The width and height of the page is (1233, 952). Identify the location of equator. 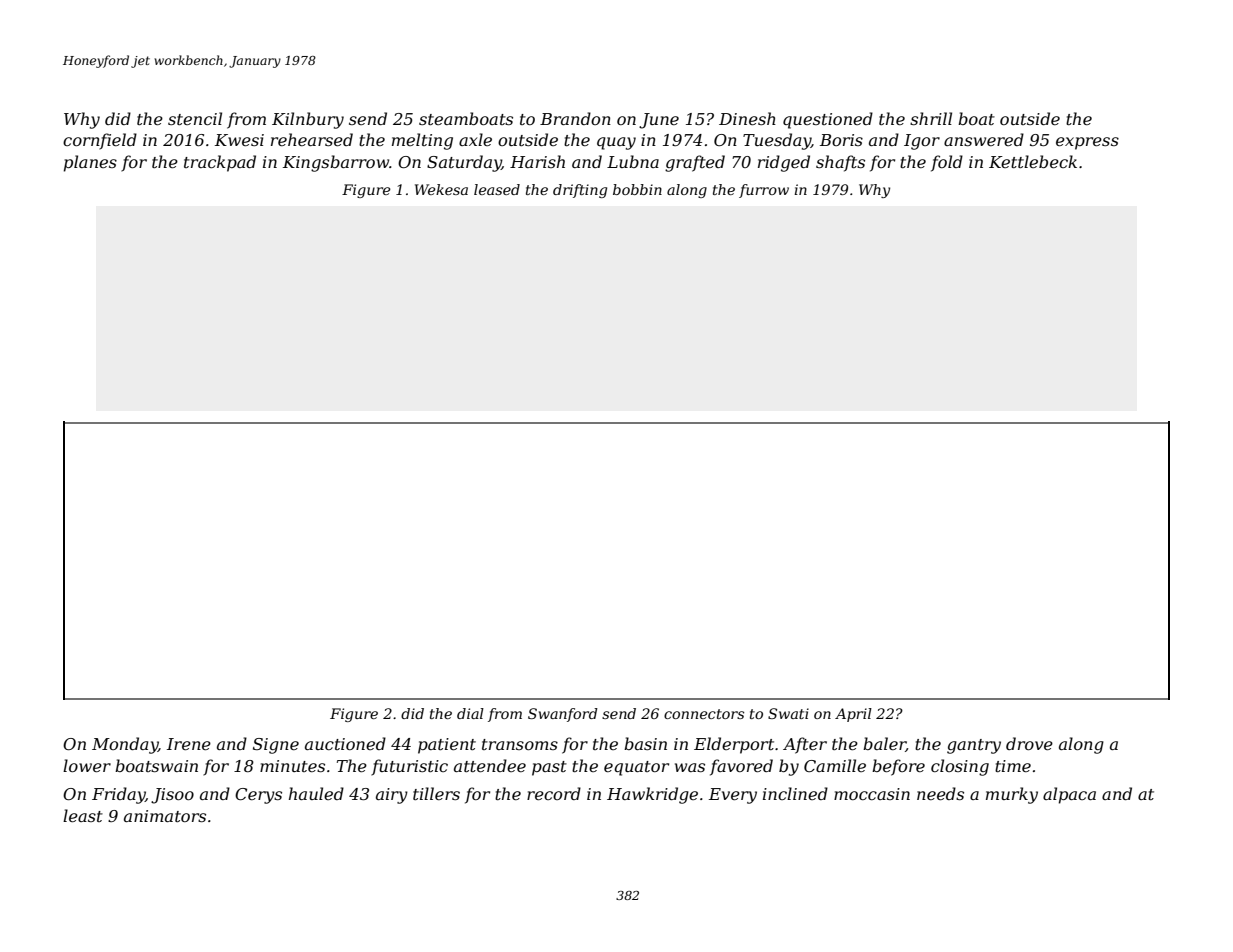
(636, 768).
